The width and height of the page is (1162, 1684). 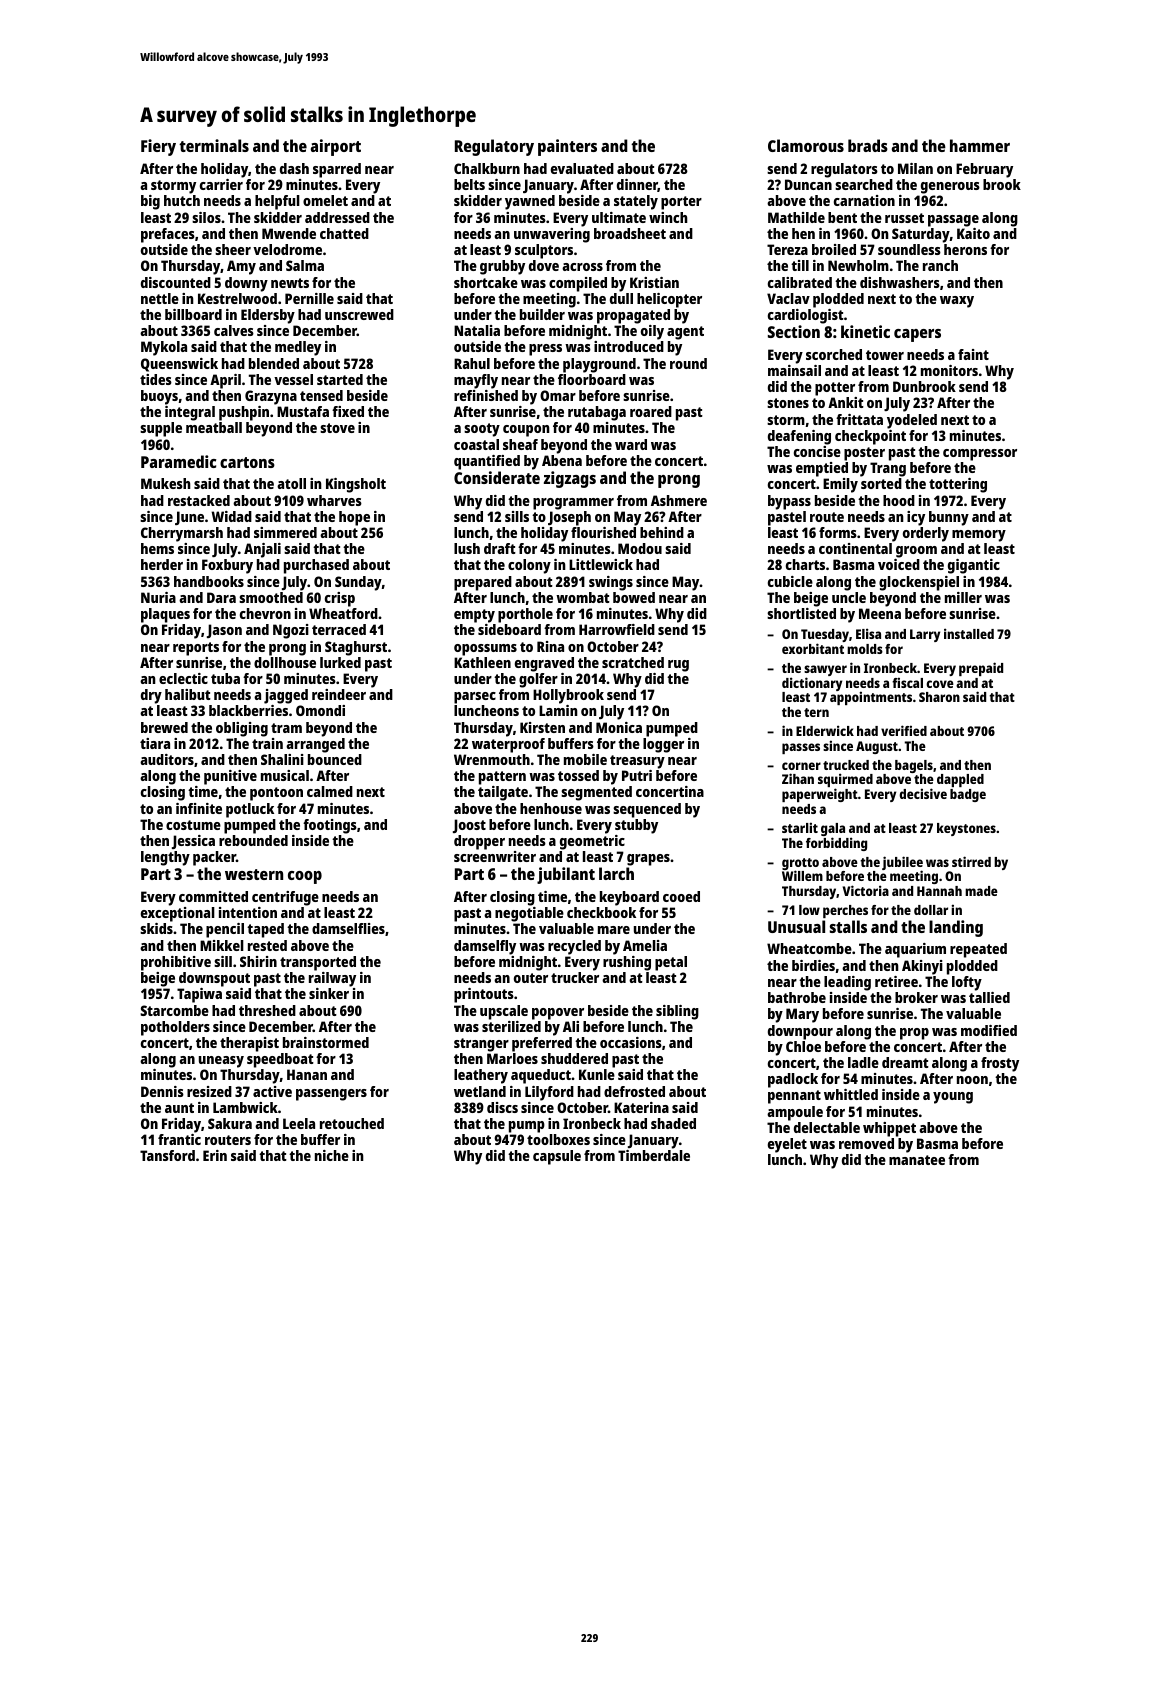 I want to click on sparred, so click(x=337, y=170).
